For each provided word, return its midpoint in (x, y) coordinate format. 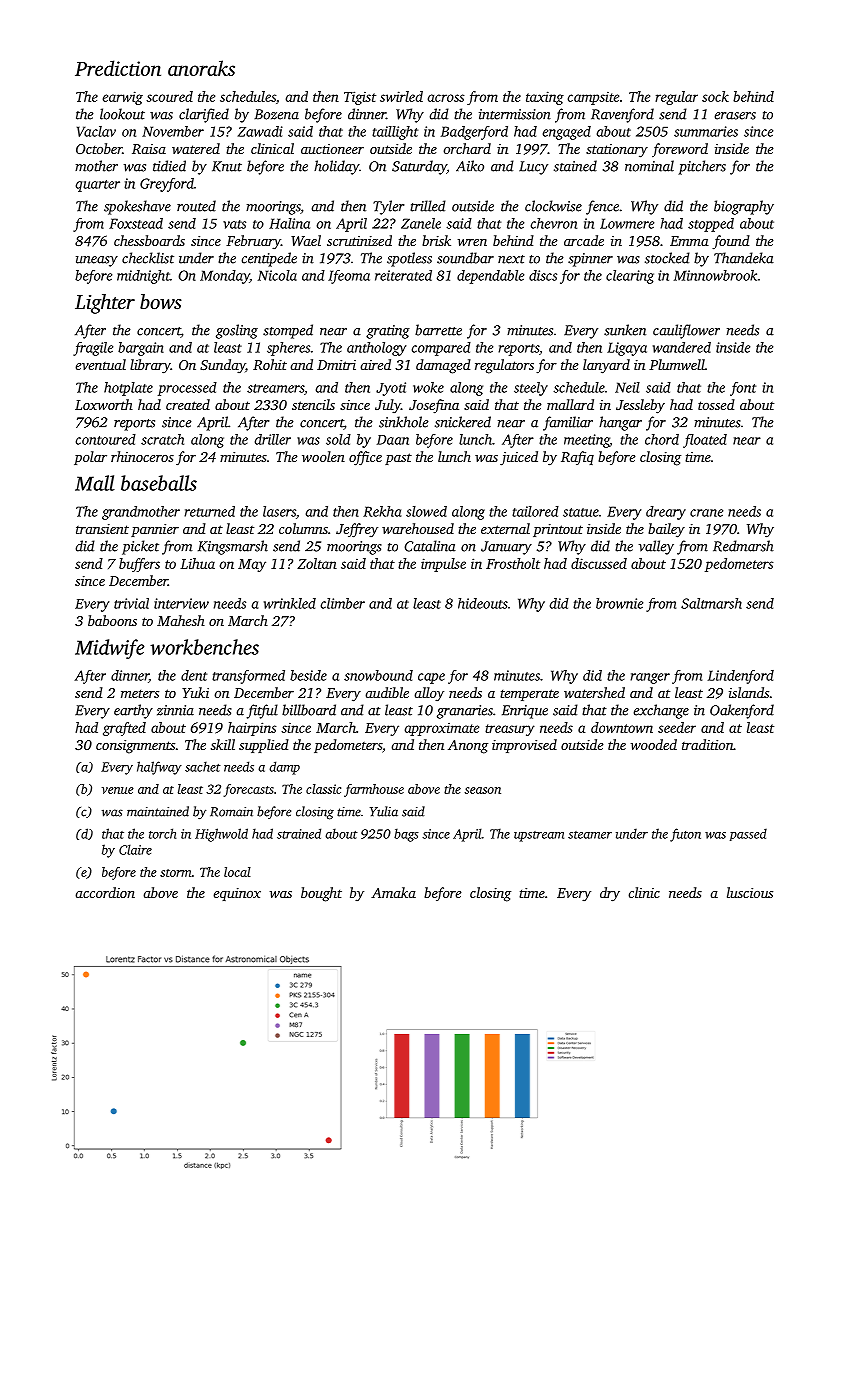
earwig (122, 98)
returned (209, 511)
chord (662, 439)
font (743, 389)
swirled (401, 96)
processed (187, 389)
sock (715, 96)
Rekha (382, 511)
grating (388, 332)
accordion (105, 892)
